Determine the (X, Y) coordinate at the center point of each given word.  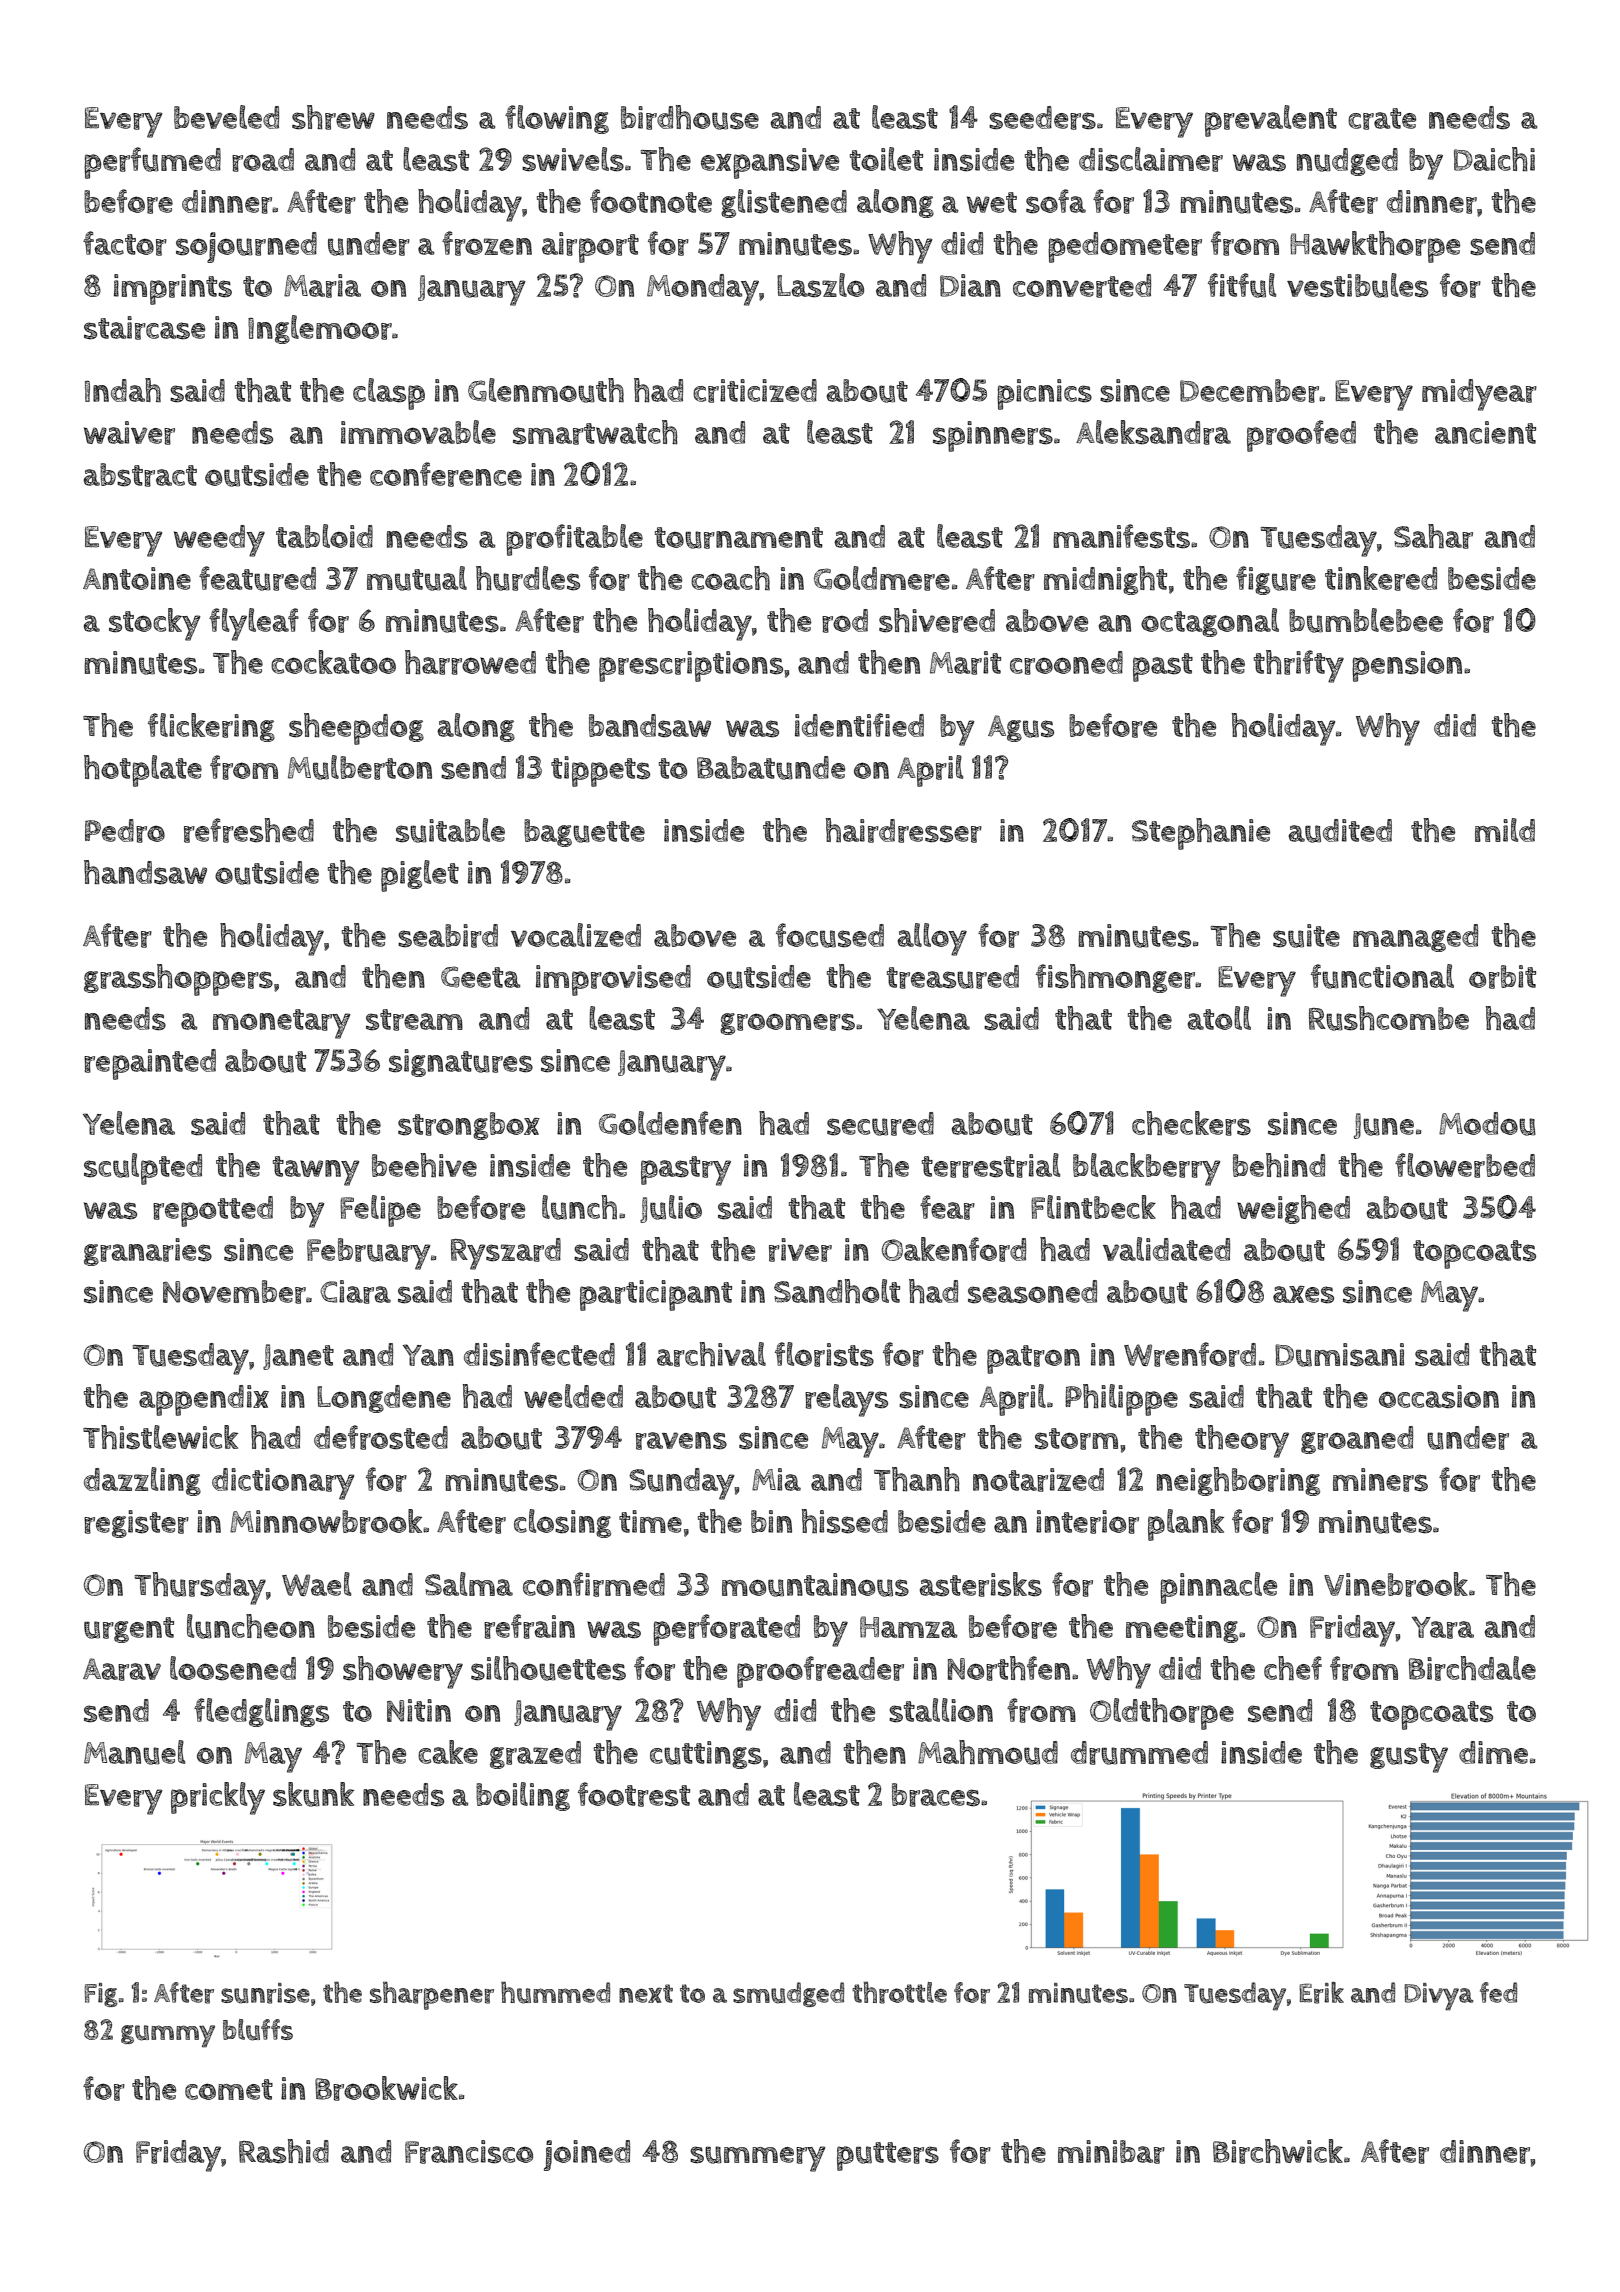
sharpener (432, 1996)
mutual (417, 578)
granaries (148, 1252)
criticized (755, 391)
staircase (144, 328)
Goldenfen (670, 1123)
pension (1407, 666)
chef (1293, 1668)
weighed (1293, 1209)
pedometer (1125, 247)
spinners (993, 436)
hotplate (143, 771)
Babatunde (771, 768)
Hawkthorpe (1375, 247)
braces (936, 1795)
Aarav (122, 1669)
